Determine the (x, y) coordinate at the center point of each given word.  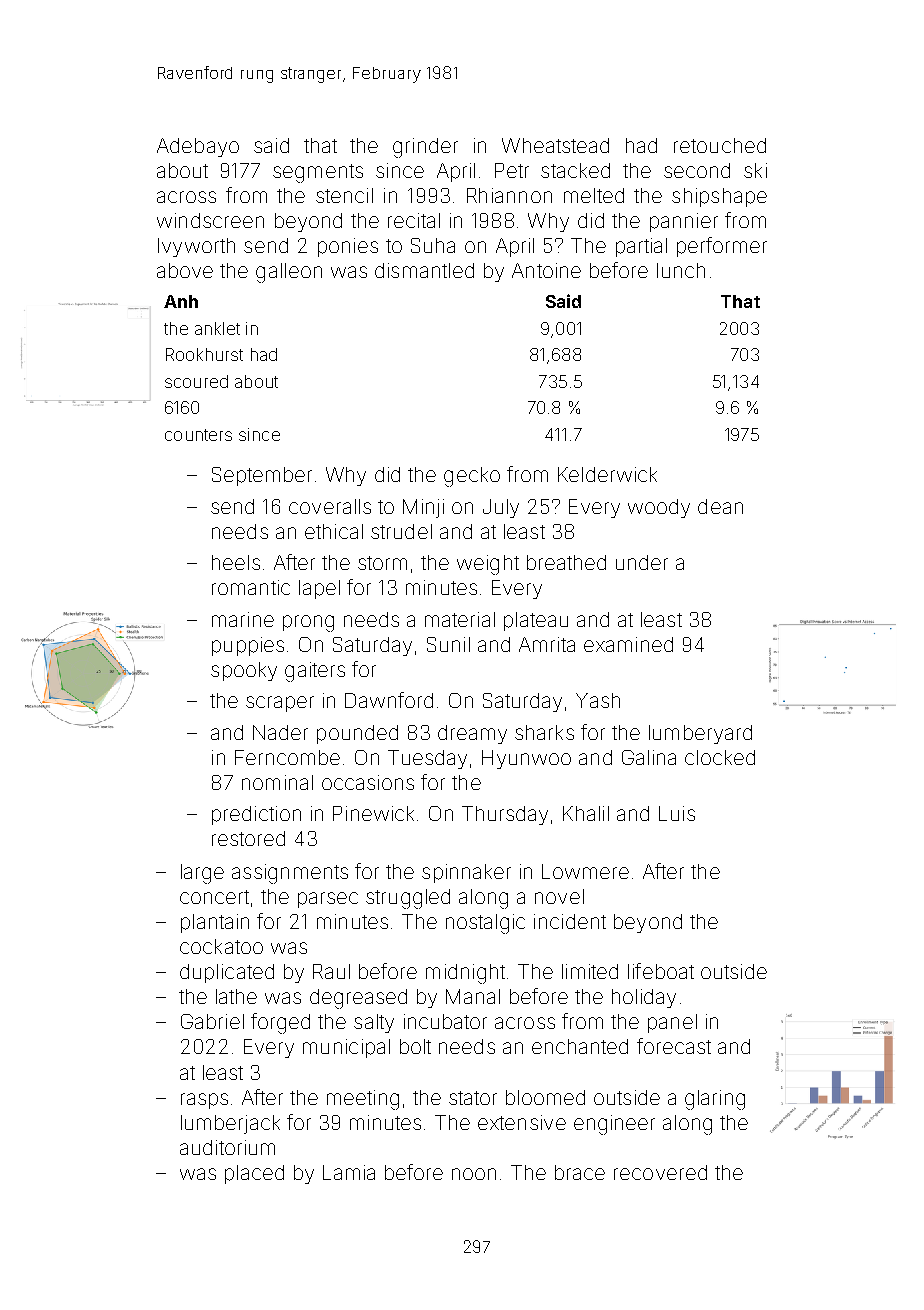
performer (722, 247)
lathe (236, 996)
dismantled (424, 270)
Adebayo (198, 147)
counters (198, 435)
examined (628, 644)
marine (243, 619)
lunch (681, 270)
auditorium (227, 1147)
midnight (465, 974)
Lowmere (585, 871)
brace (580, 1172)
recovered (660, 1172)
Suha (433, 245)
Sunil (448, 644)
